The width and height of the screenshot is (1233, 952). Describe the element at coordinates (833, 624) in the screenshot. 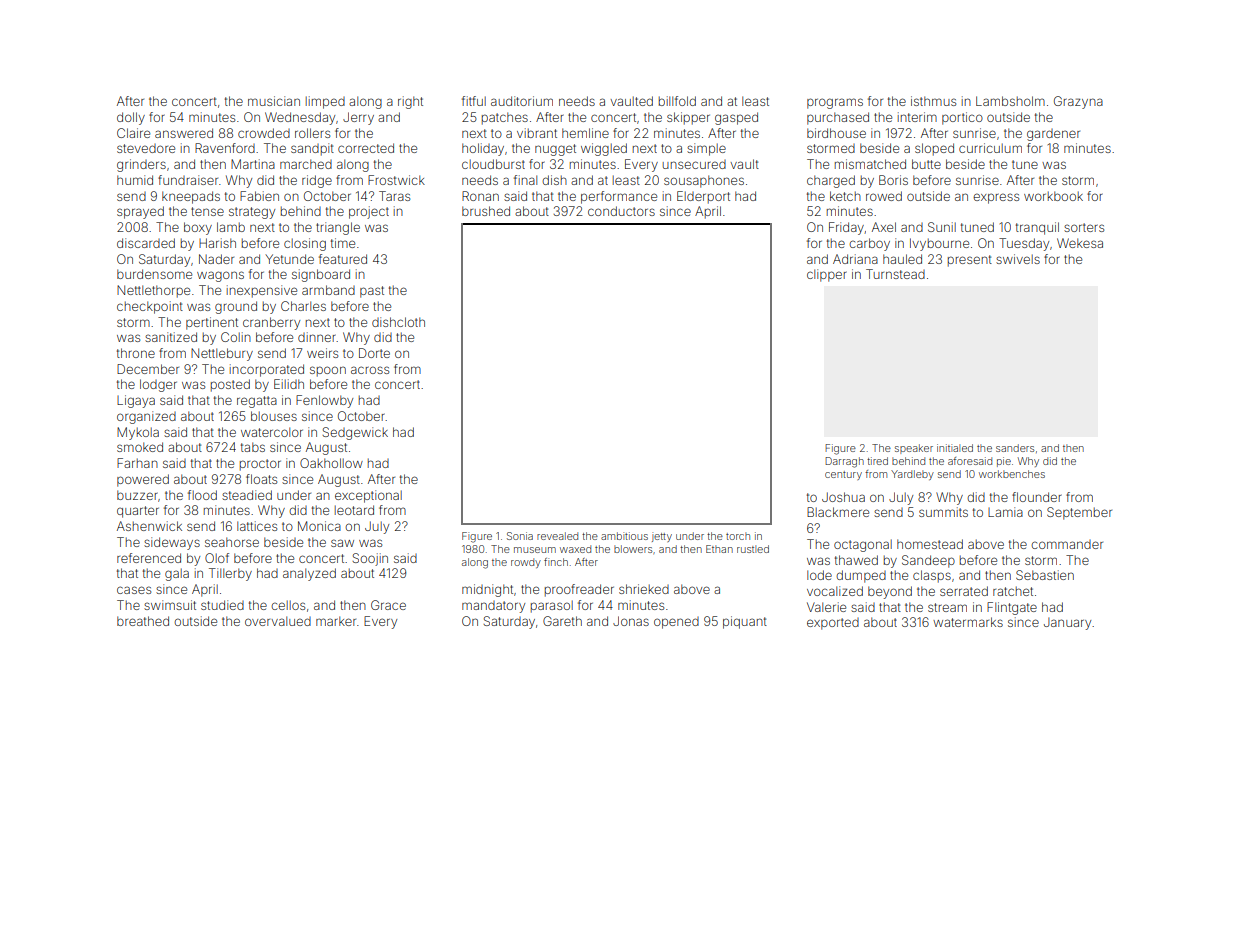

I see `exported` at that location.
